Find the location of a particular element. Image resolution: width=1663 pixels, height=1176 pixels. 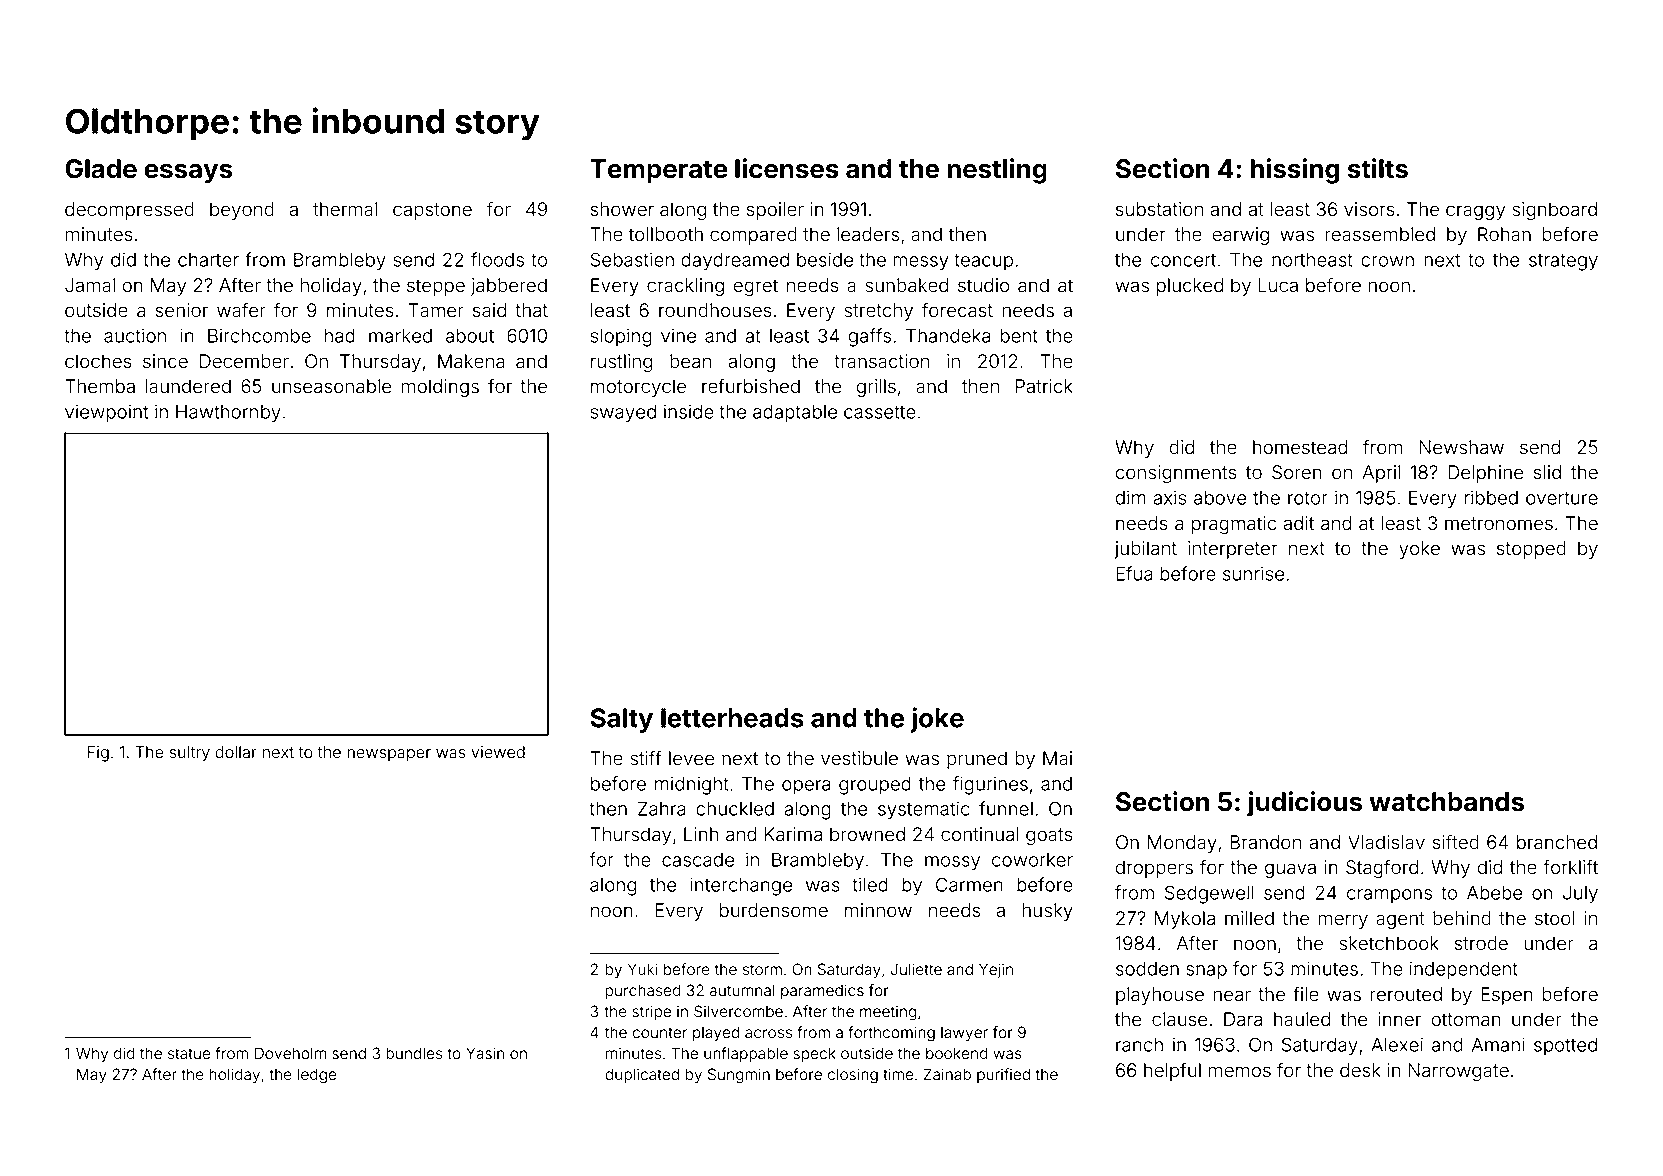

beside is located at coordinates (825, 259).
